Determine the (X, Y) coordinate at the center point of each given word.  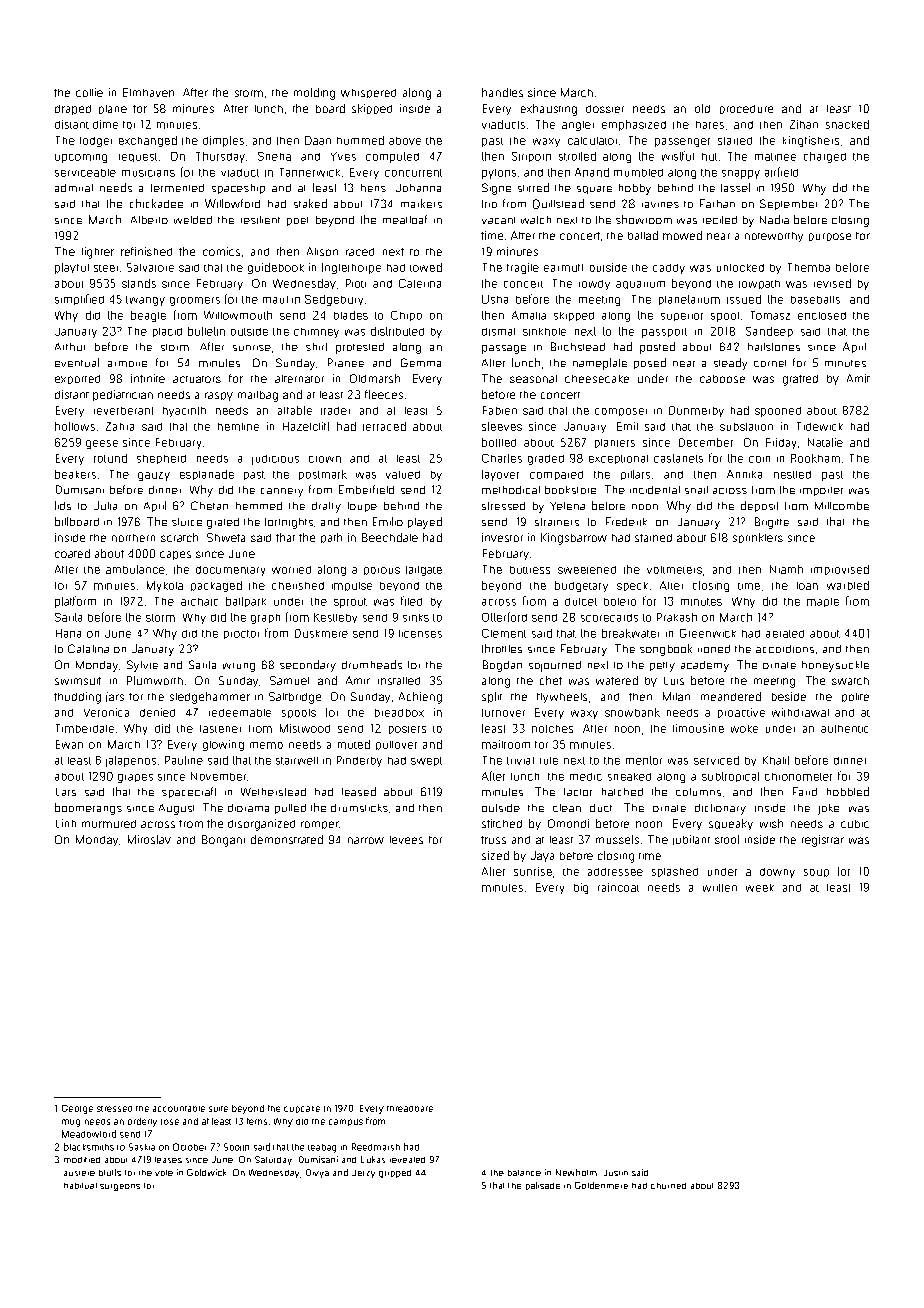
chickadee (156, 203)
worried (291, 570)
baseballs (815, 300)
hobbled (848, 791)
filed (411, 601)
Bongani (223, 841)
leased (359, 791)
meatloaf (405, 219)
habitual (80, 1186)
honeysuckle (835, 666)
